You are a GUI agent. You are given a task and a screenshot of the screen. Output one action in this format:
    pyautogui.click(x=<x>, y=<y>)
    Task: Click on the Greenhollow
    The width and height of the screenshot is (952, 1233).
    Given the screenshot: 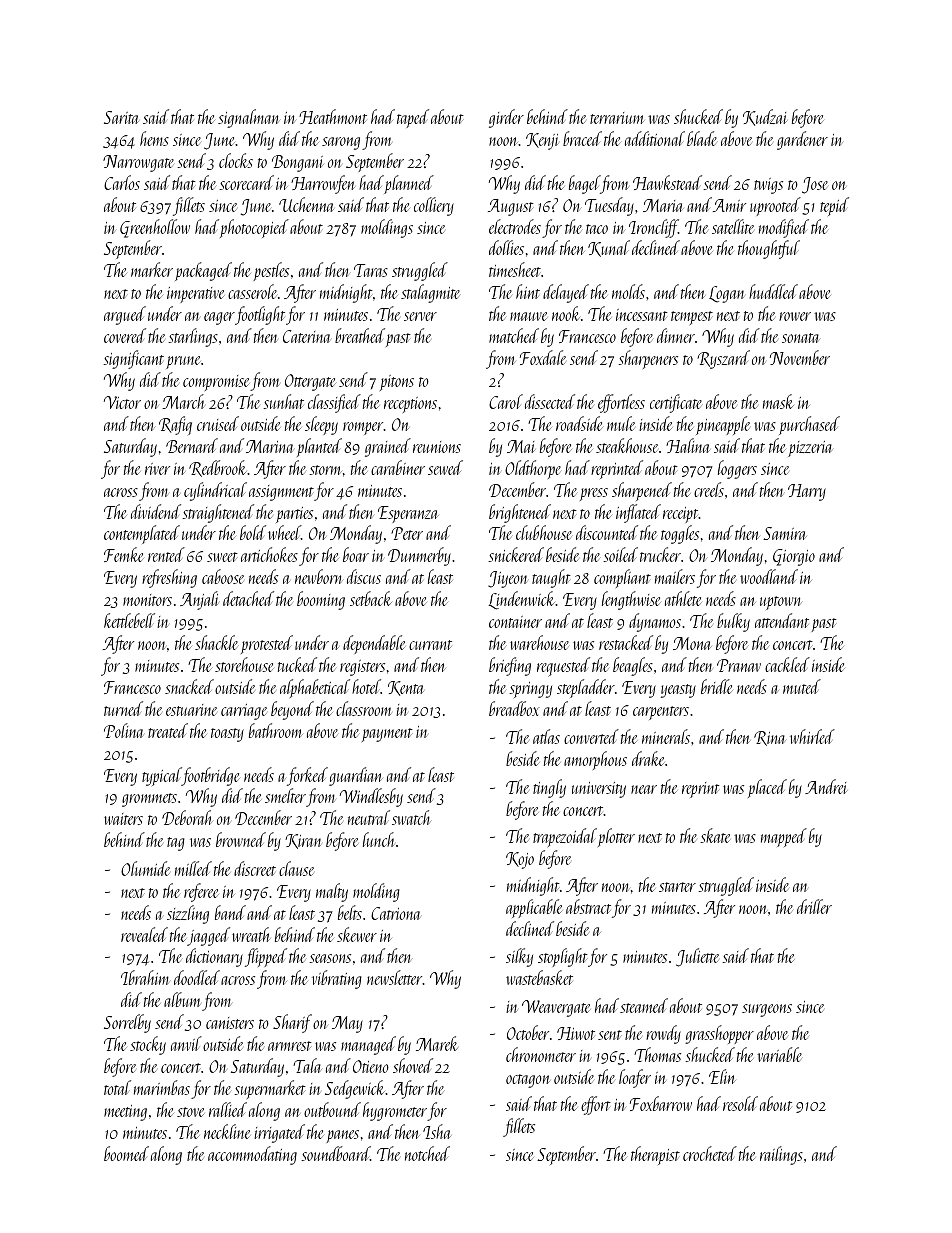 What is the action you would take?
    pyautogui.click(x=155, y=228)
